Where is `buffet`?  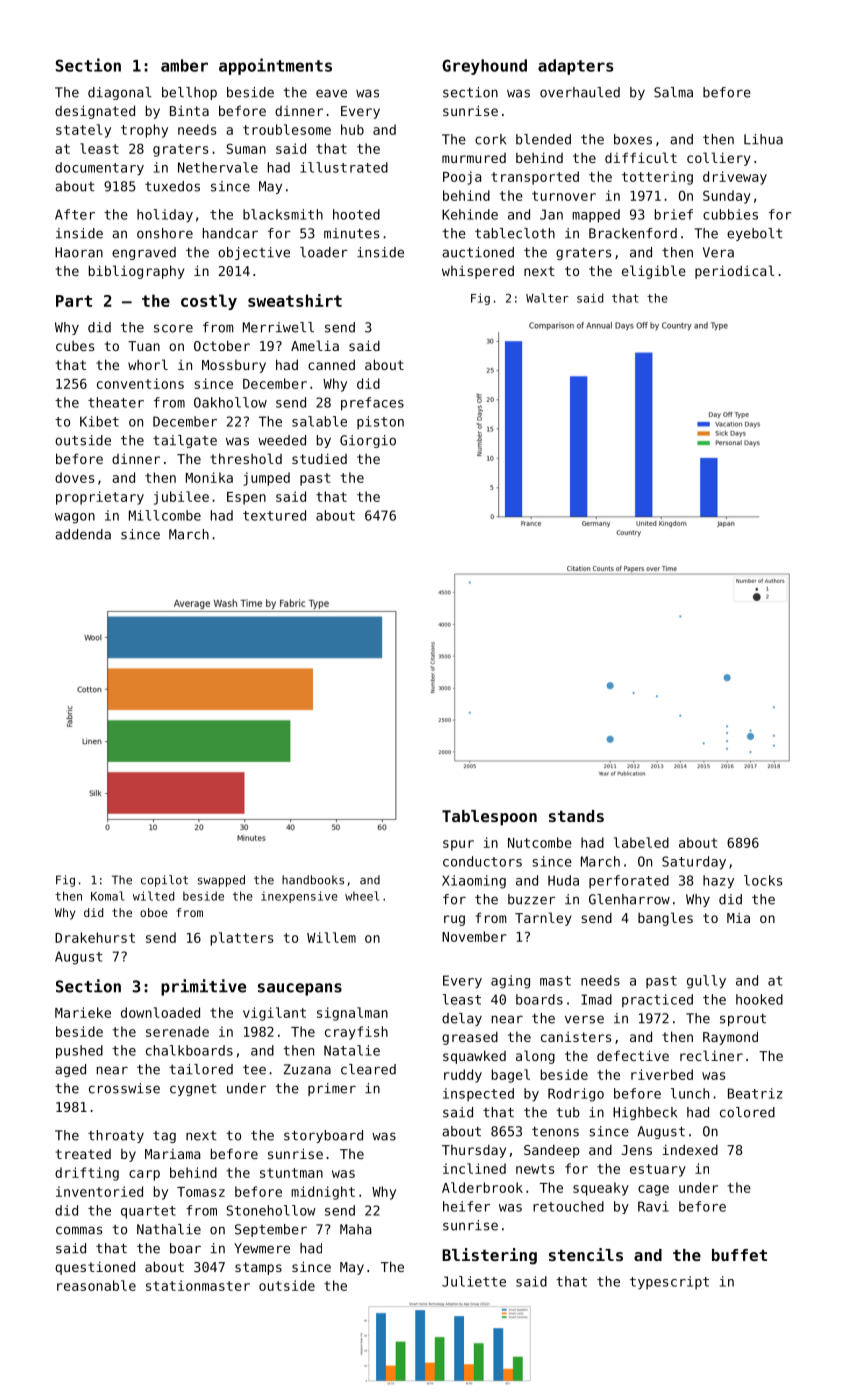 buffet is located at coordinates (739, 1255).
